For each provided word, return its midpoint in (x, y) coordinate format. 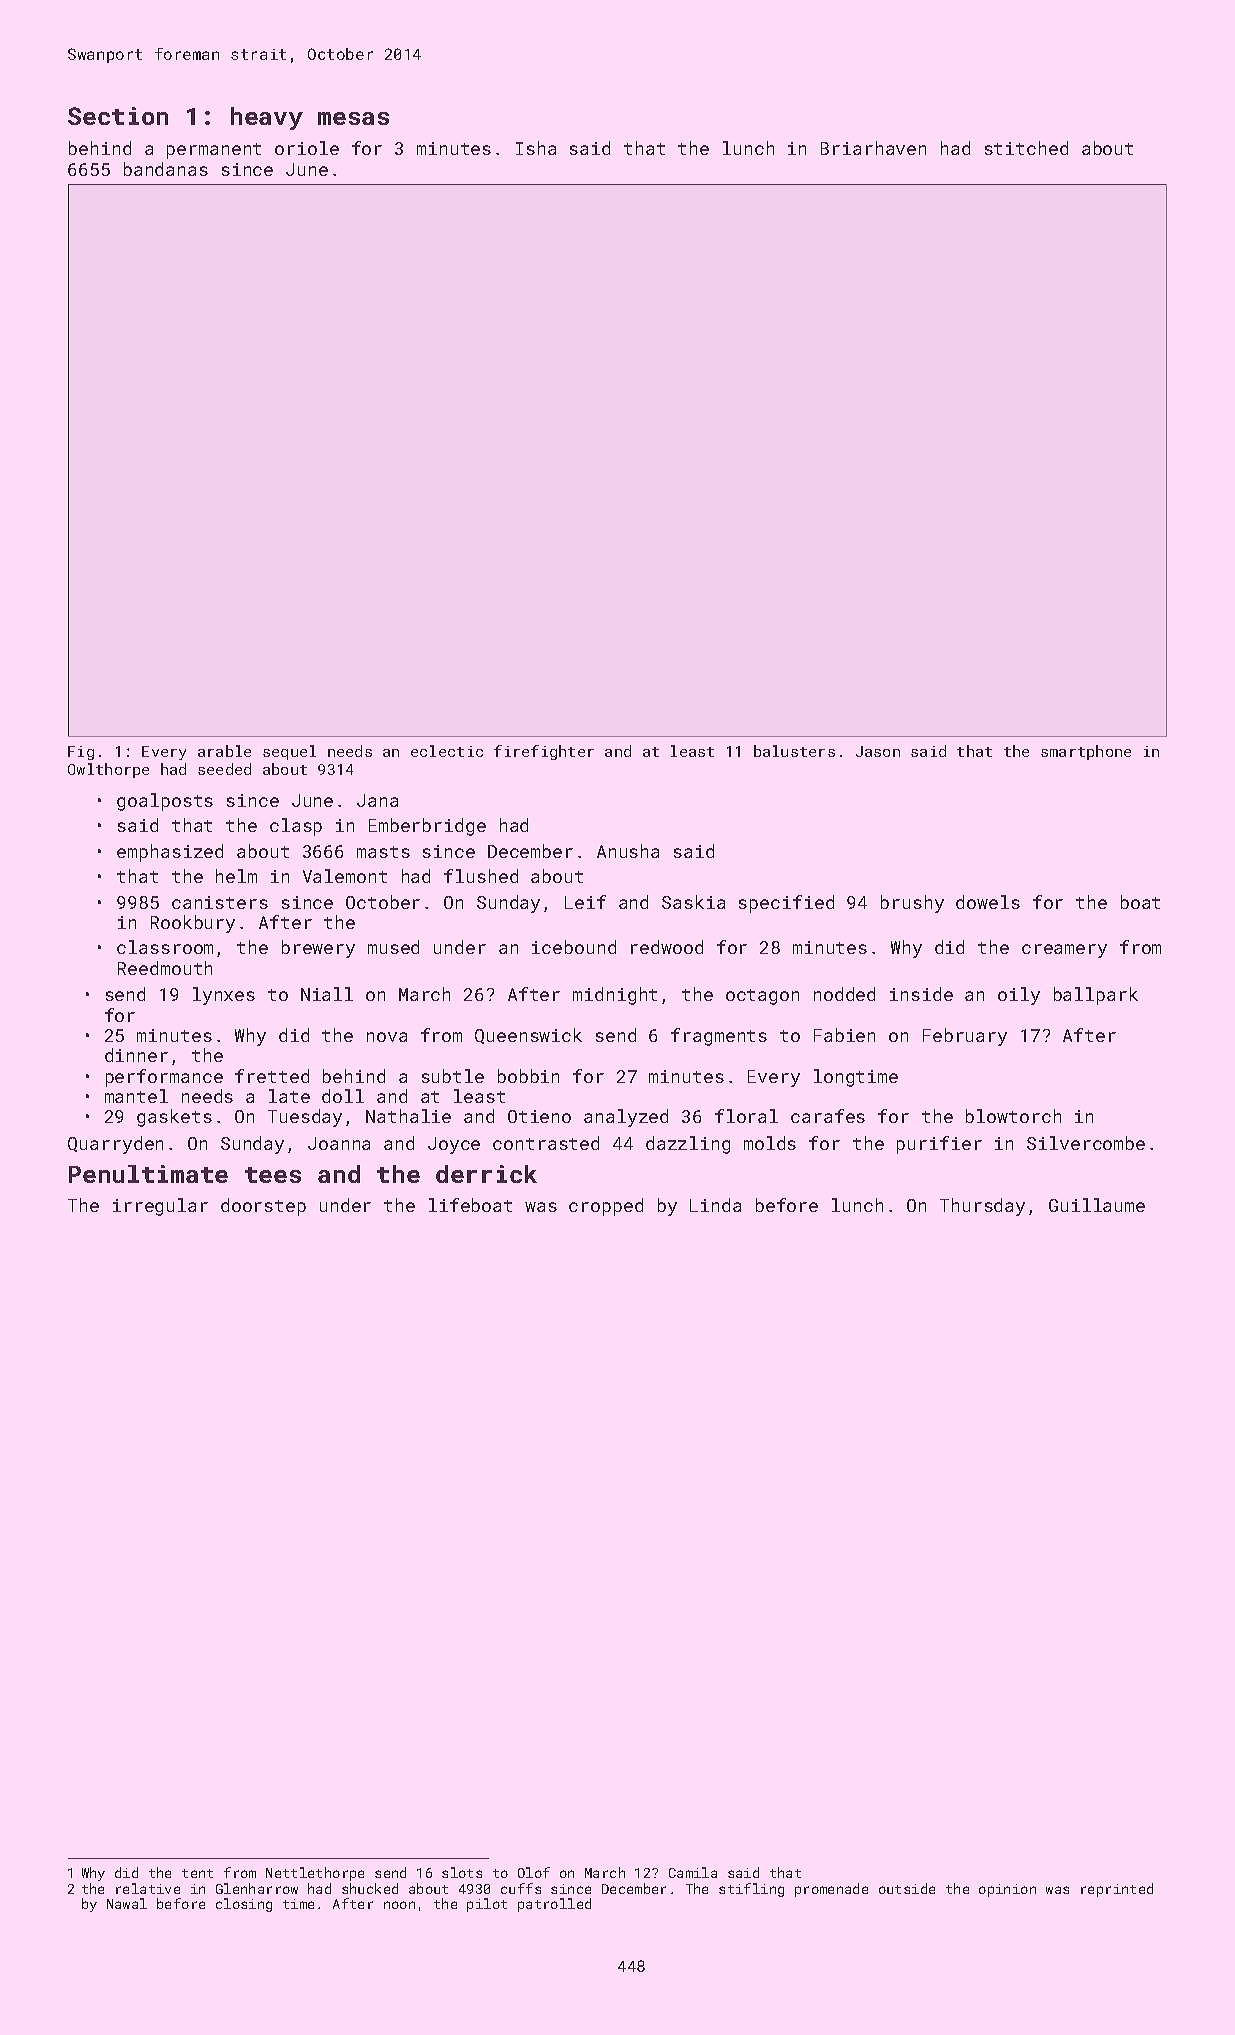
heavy (267, 118)
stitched (1026, 148)
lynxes (224, 996)
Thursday (982, 1207)
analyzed (626, 1118)
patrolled (554, 1905)
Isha (536, 148)
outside (907, 1888)
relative (148, 1888)
